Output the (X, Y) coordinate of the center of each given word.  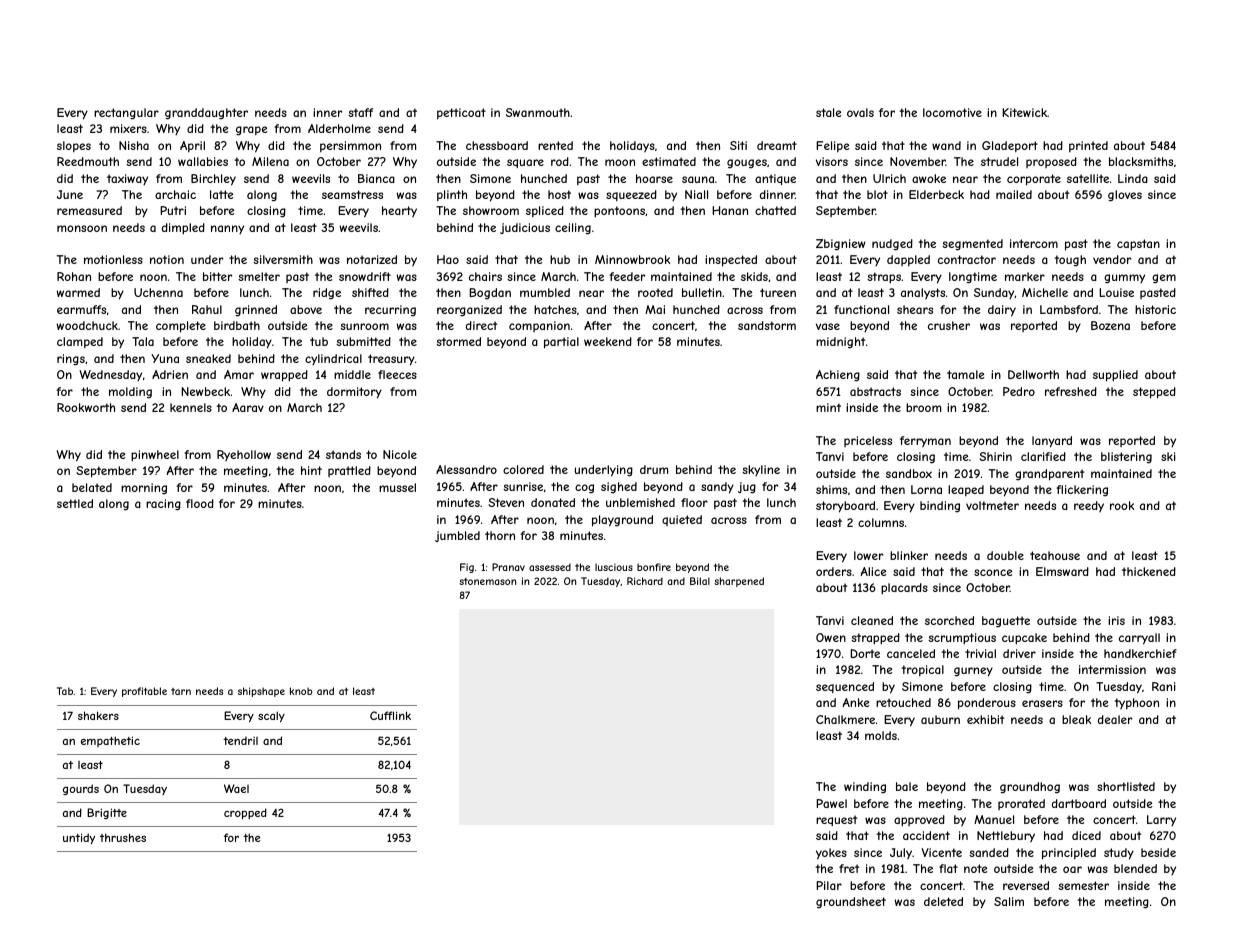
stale (828, 112)
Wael (236, 788)
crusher (949, 325)
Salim (1009, 901)
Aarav (248, 407)
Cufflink (390, 715)
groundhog (1030, 788)
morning (144, 488)
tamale (965, 374)
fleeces (397, 374)
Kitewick (1024, 112)
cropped (245, 813)
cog (584, 488)
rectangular (126, 114)
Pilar (829, 885)
